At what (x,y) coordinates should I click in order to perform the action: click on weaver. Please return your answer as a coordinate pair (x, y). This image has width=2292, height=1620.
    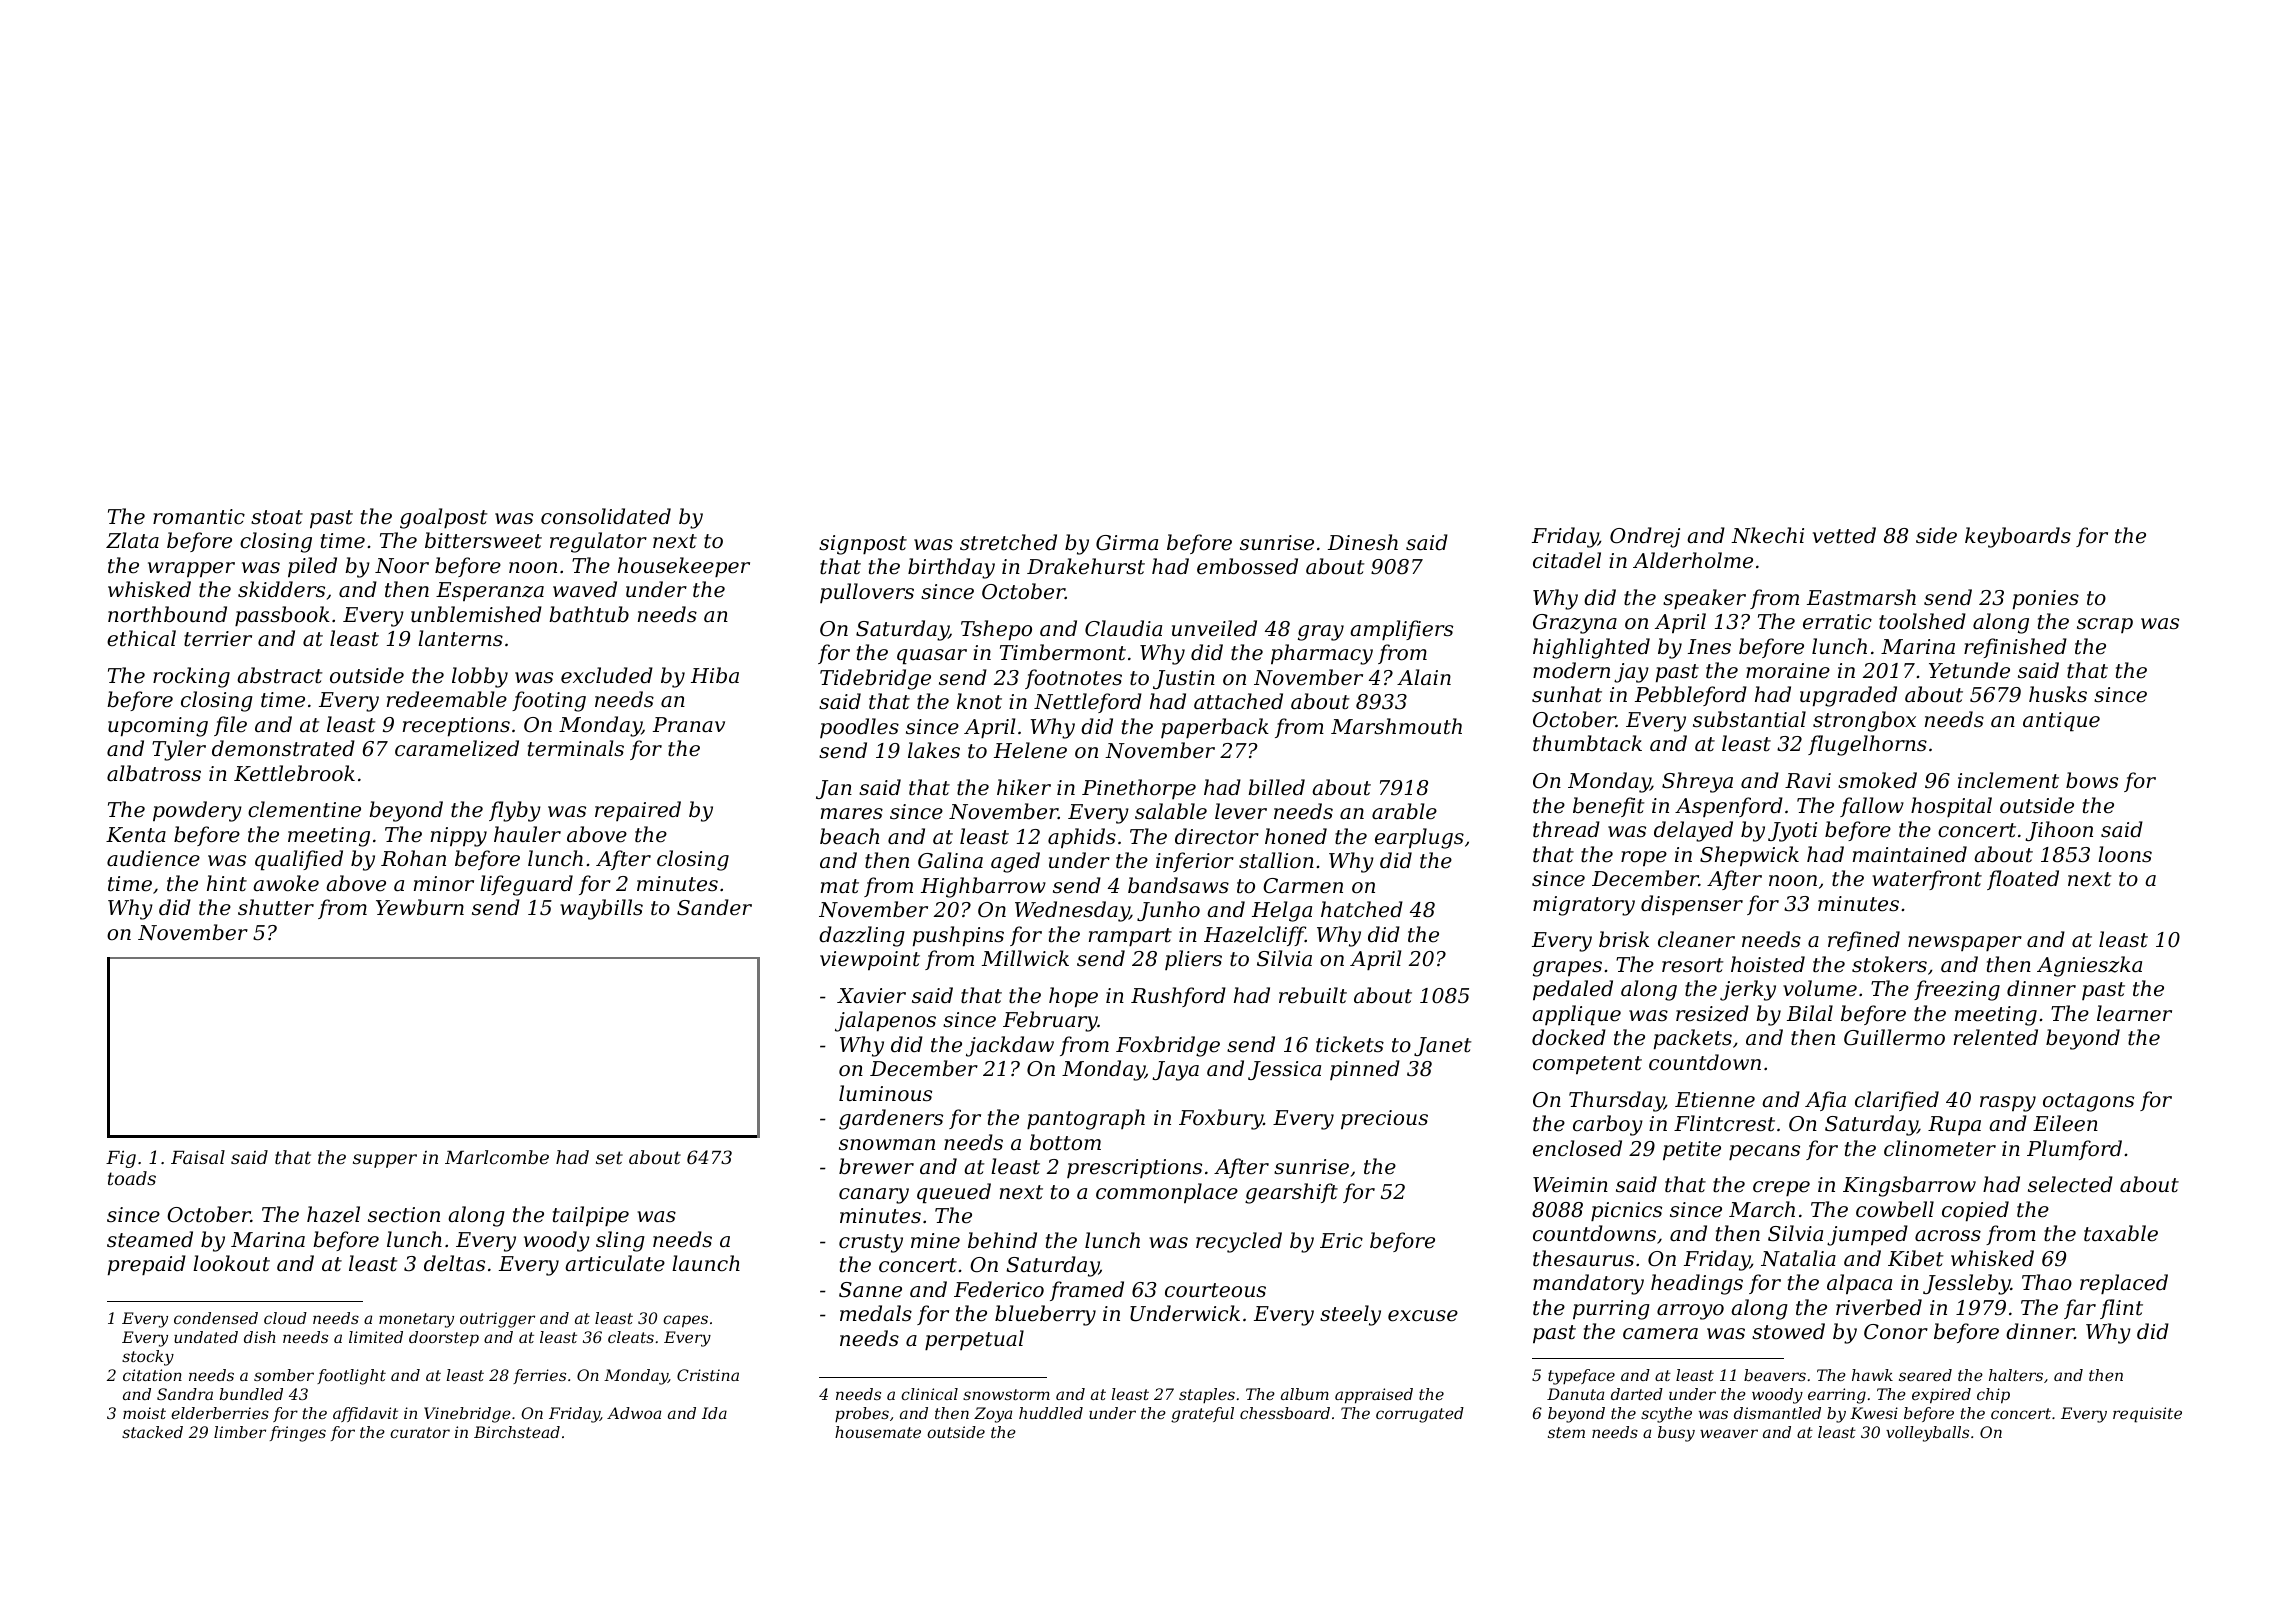
    Looking at the image, I should click on (1729, 1433).
